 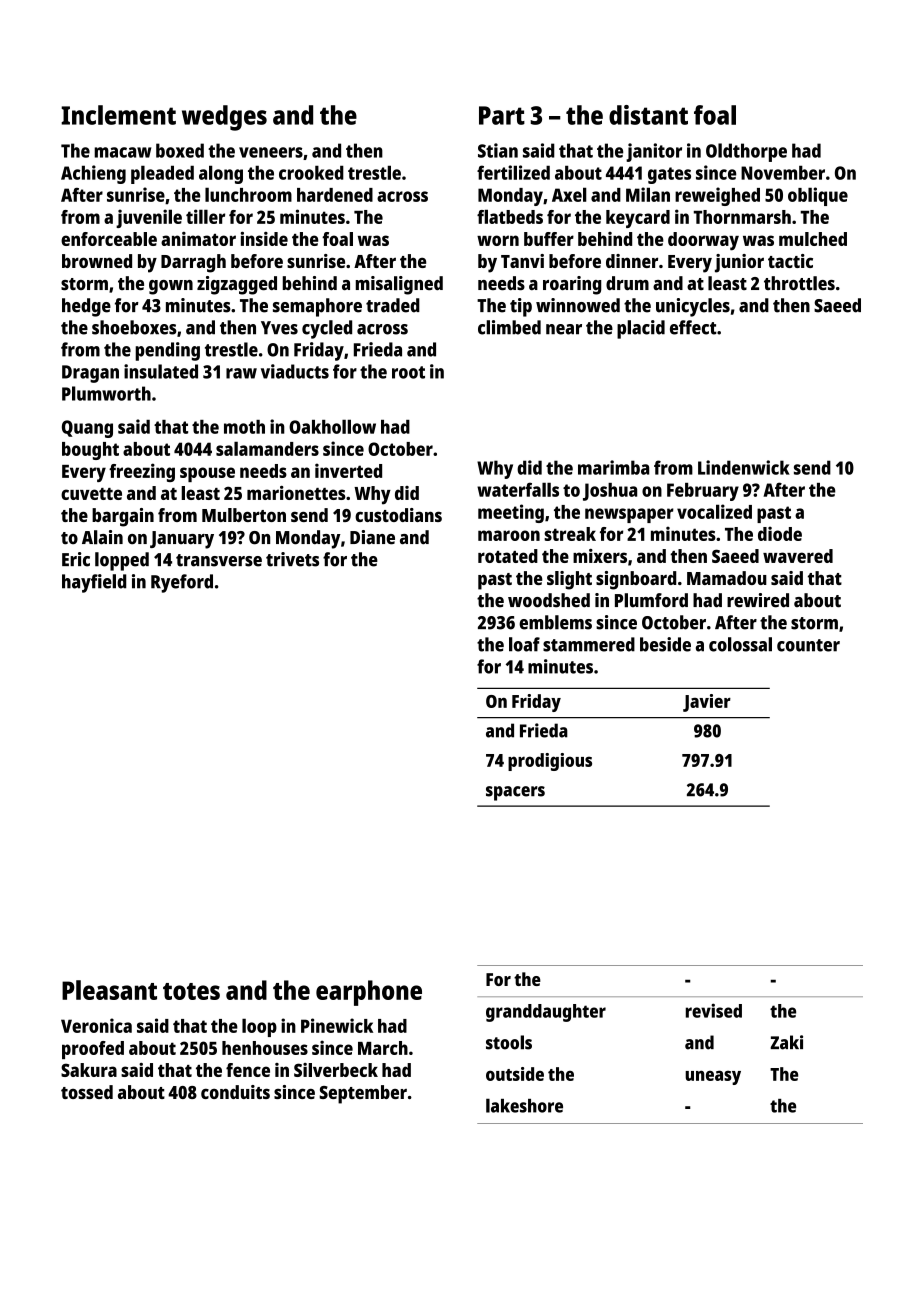 What do you see at coordinates (93, 174) in the screenshot?
I see `Achieng` at bounding box center [93, 174].
